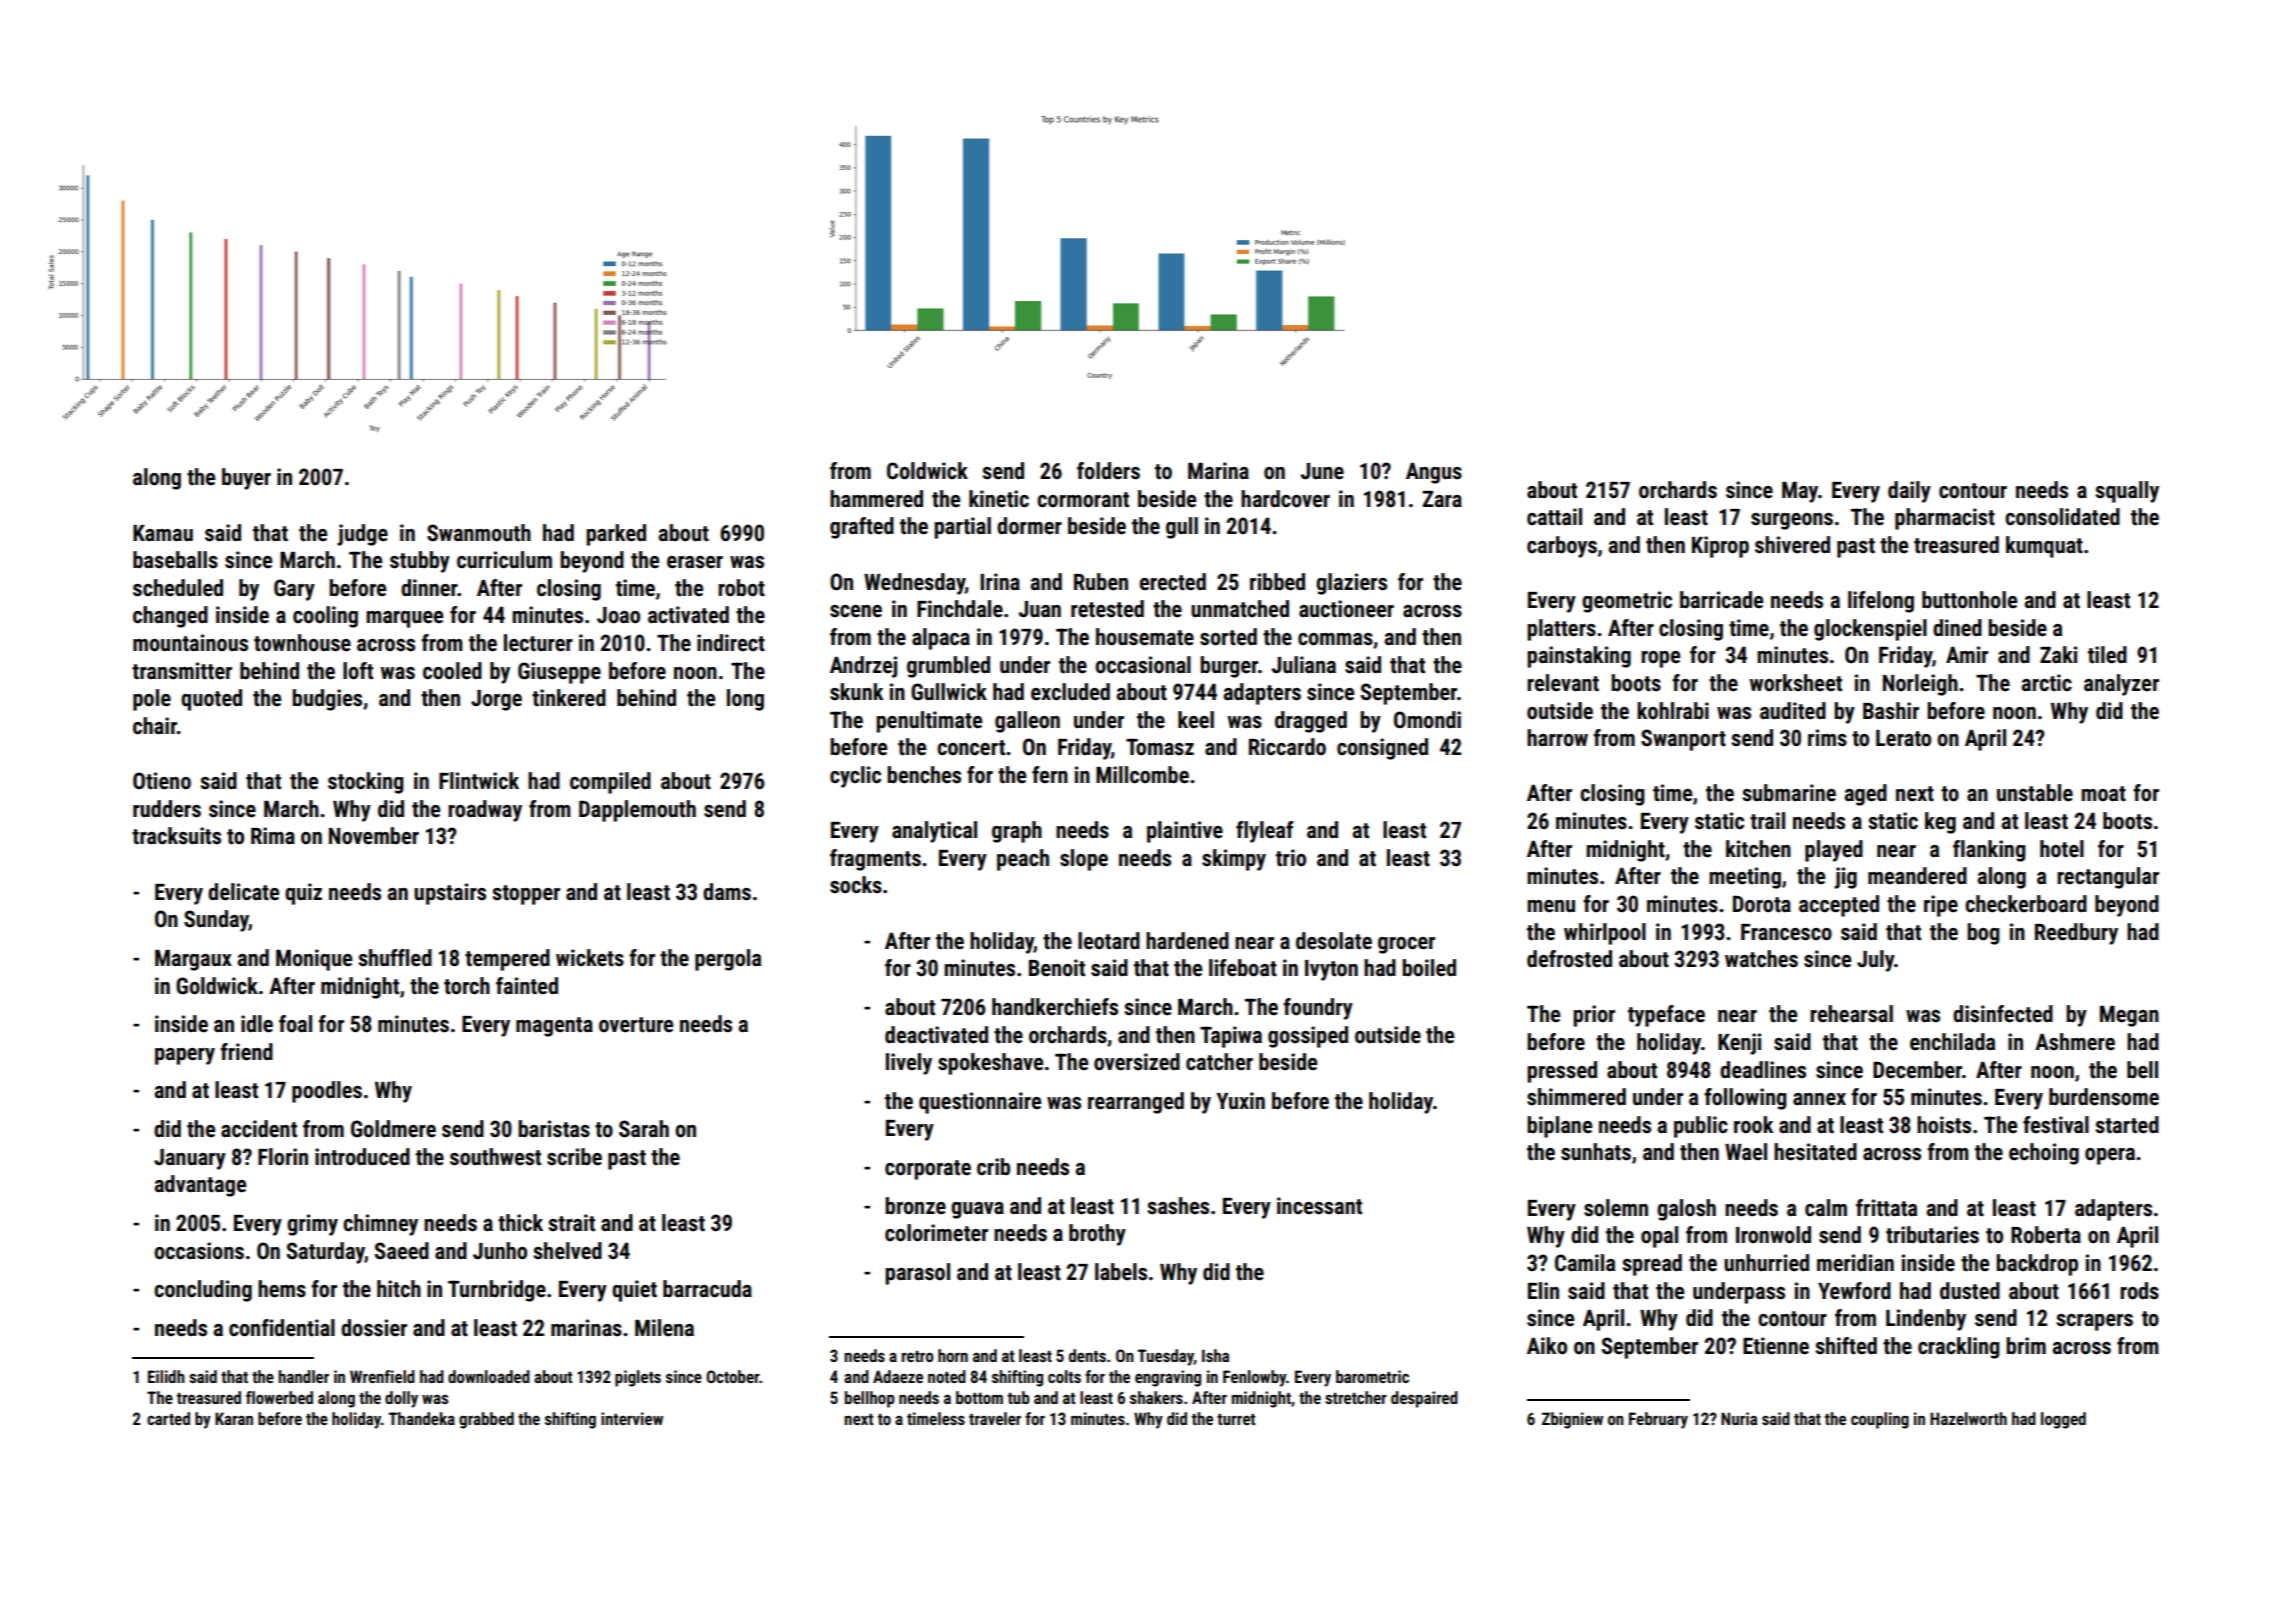 The width and height of the document is (2292, 1620). I want to click on piglets, so click(638, 1378).
